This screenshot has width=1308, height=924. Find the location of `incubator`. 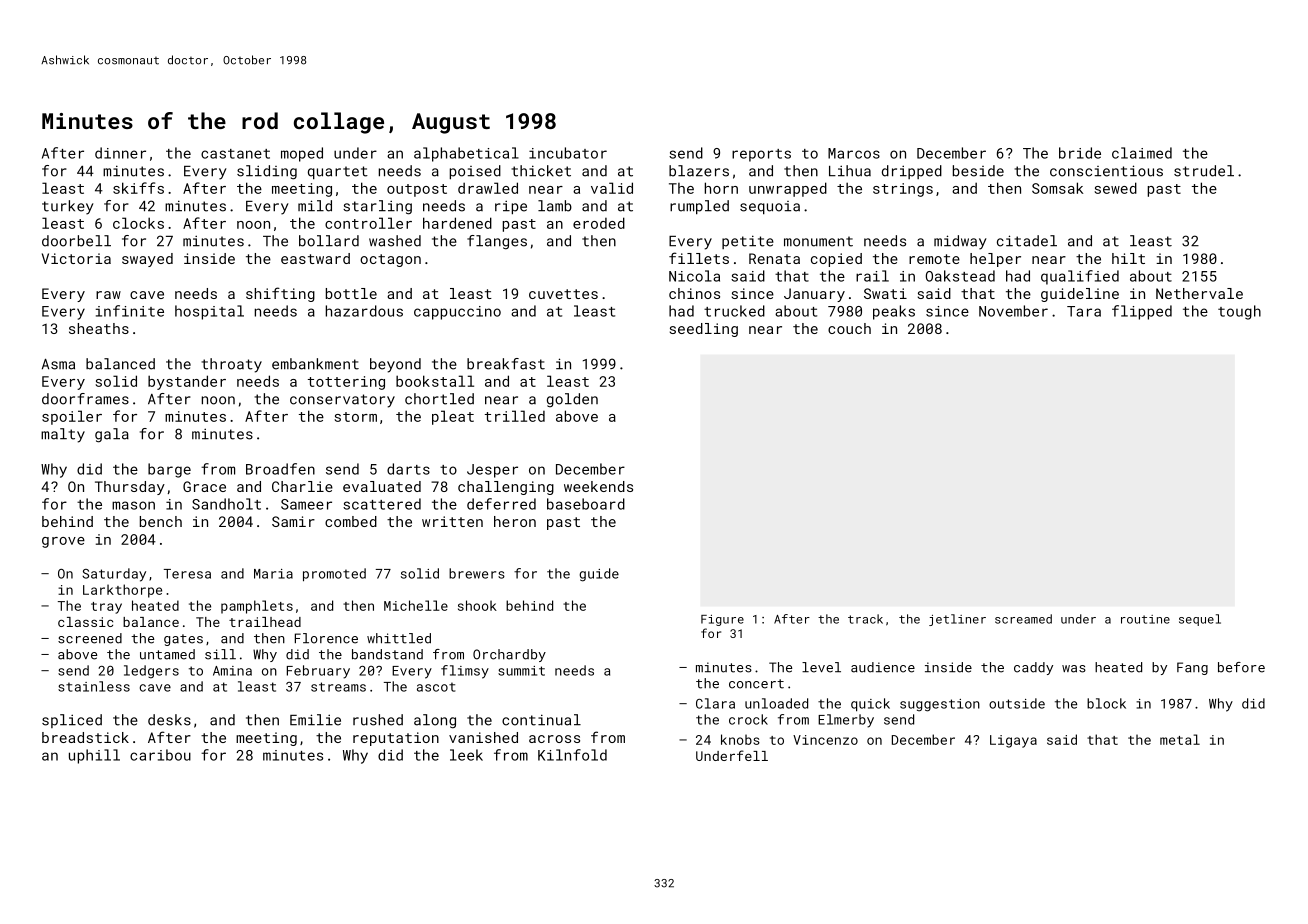

incubator is located at coordinates (568, 153).
